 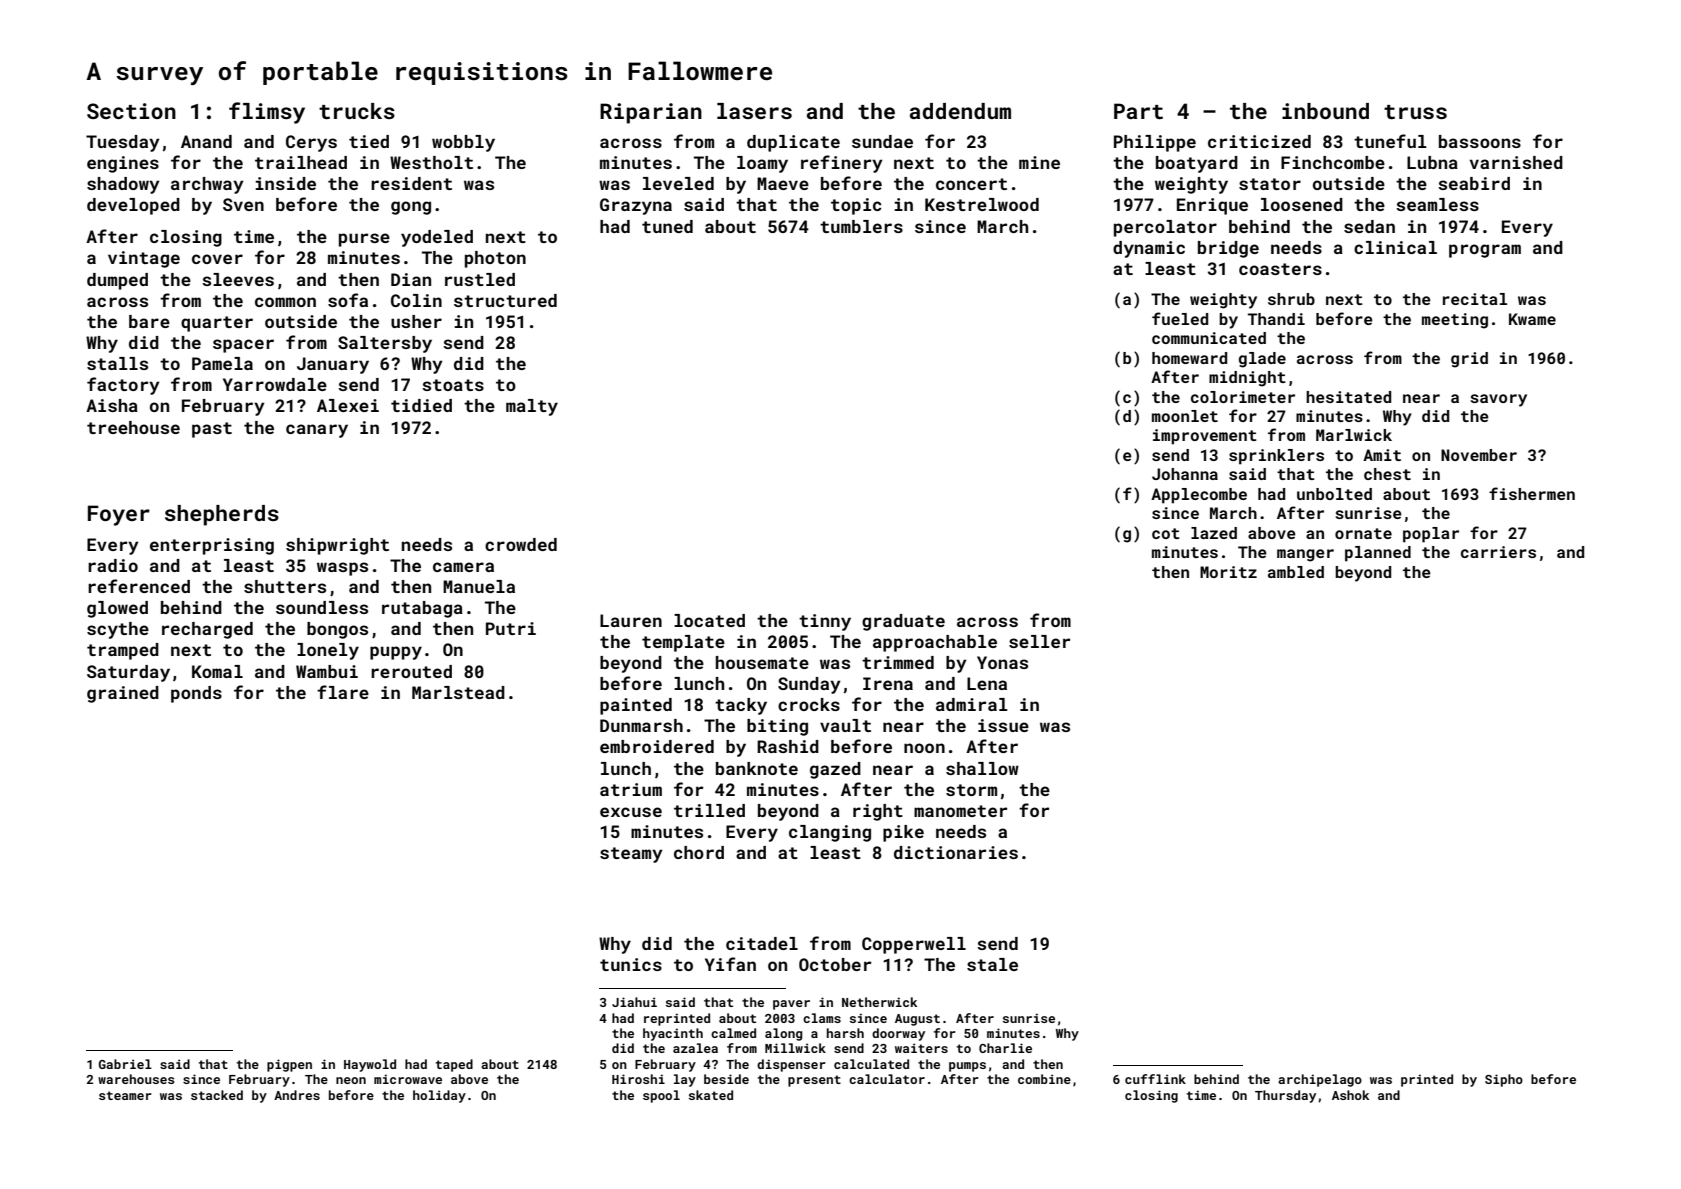 What do you see at coordinates (125, 1064) in the screenshot?
I see `Gabriel` at bounding box center [125, 1064].
